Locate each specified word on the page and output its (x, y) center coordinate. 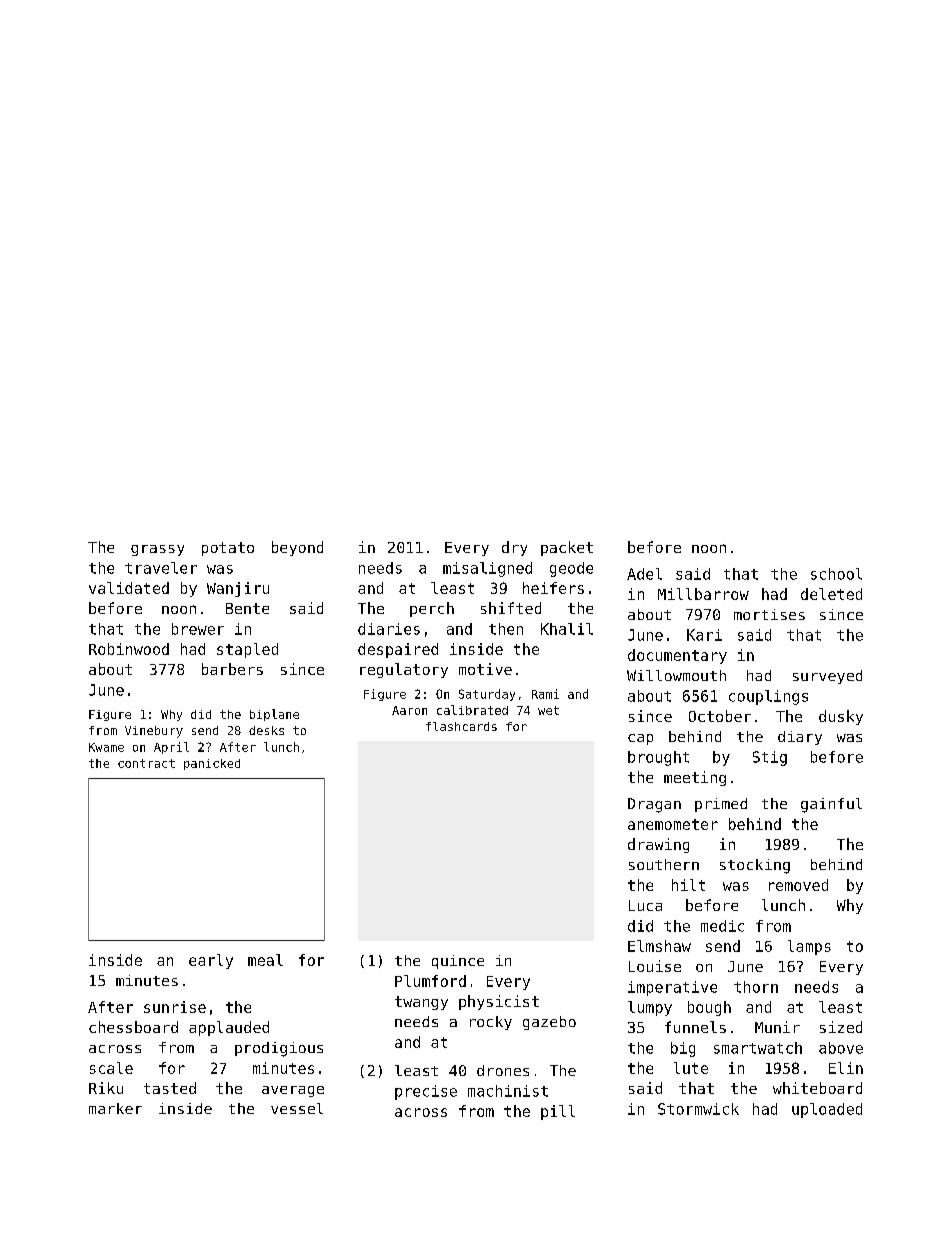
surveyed (827, 677)
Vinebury (154, 732)
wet (548, 710)
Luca (645, 905)
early (211, 961)
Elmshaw (659, 946)
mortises (769, 614)
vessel (297, 1108)
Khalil (567, 629)
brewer (198, 629)
